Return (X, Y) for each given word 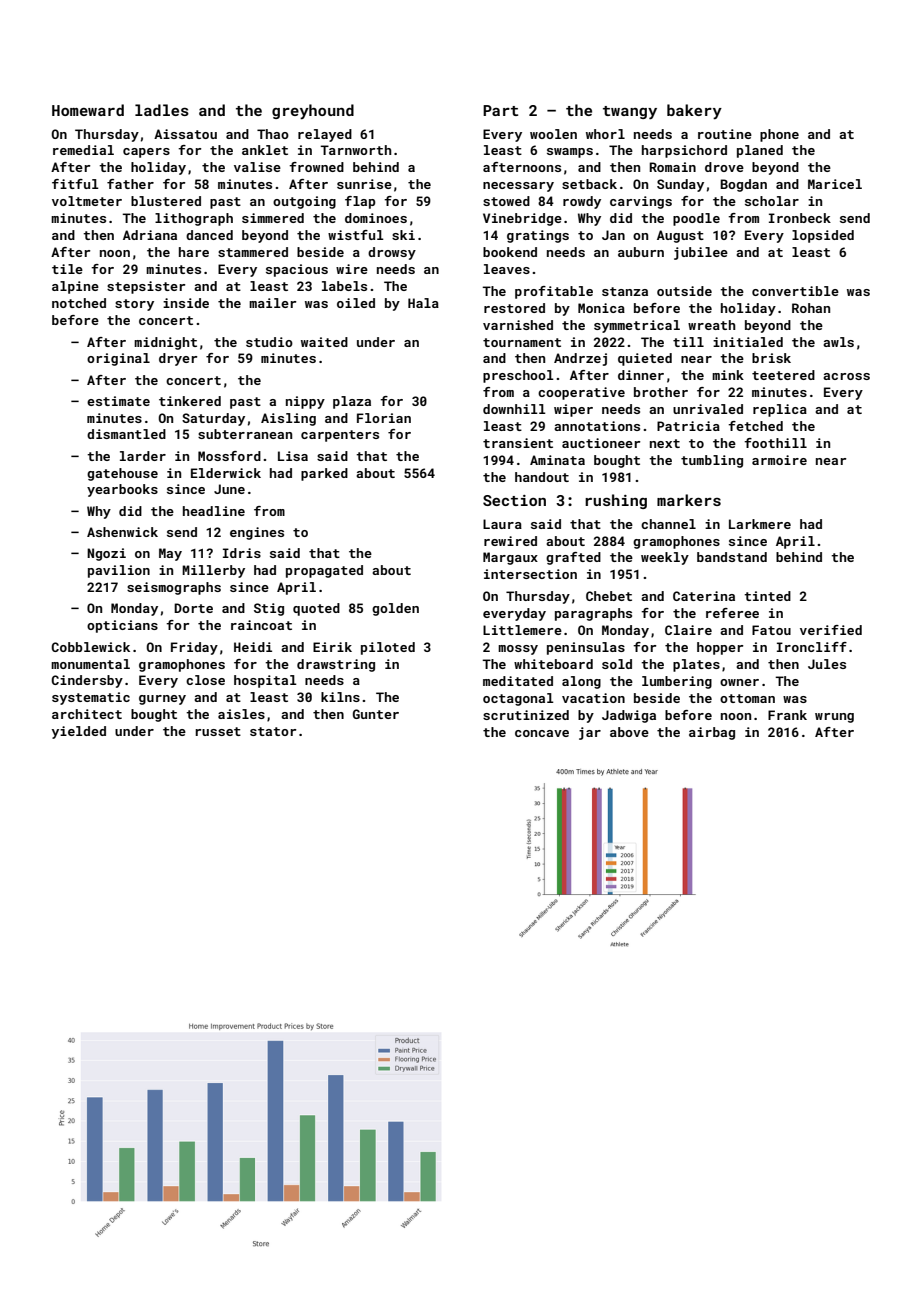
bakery (694, 112)
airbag (712, 733)
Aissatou (185, 134)
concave (542, 733)
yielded (79, 732)
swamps (570, 153)
